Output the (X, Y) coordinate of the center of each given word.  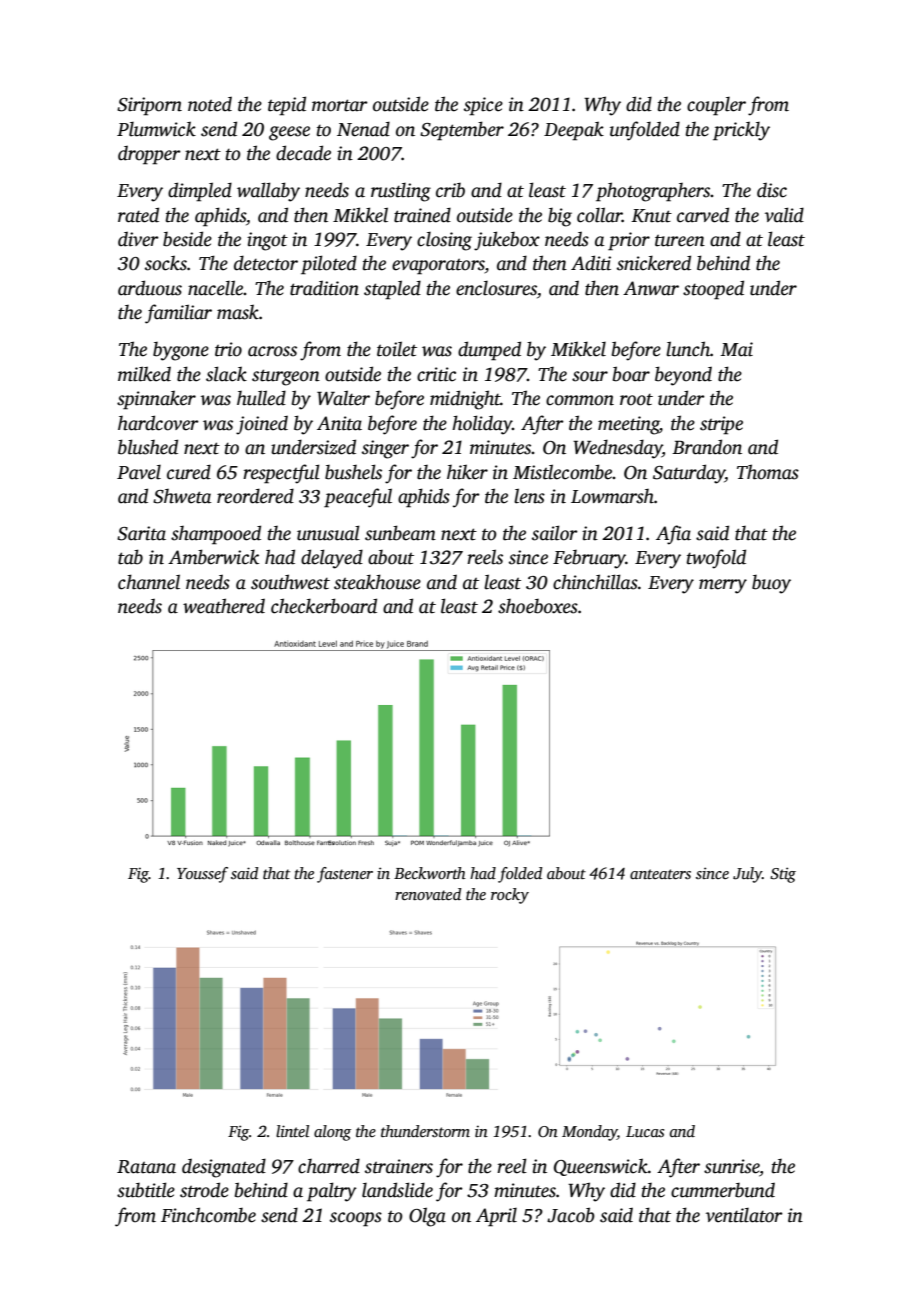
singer (385, 449)
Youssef (202, 875)
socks (166, 263)
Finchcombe (208, 1215)
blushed (148, 447)
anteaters (660, 874)
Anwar (651, 288)
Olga (427, 1217)
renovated (428, 894)
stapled (392, 290)
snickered (654, 263)
